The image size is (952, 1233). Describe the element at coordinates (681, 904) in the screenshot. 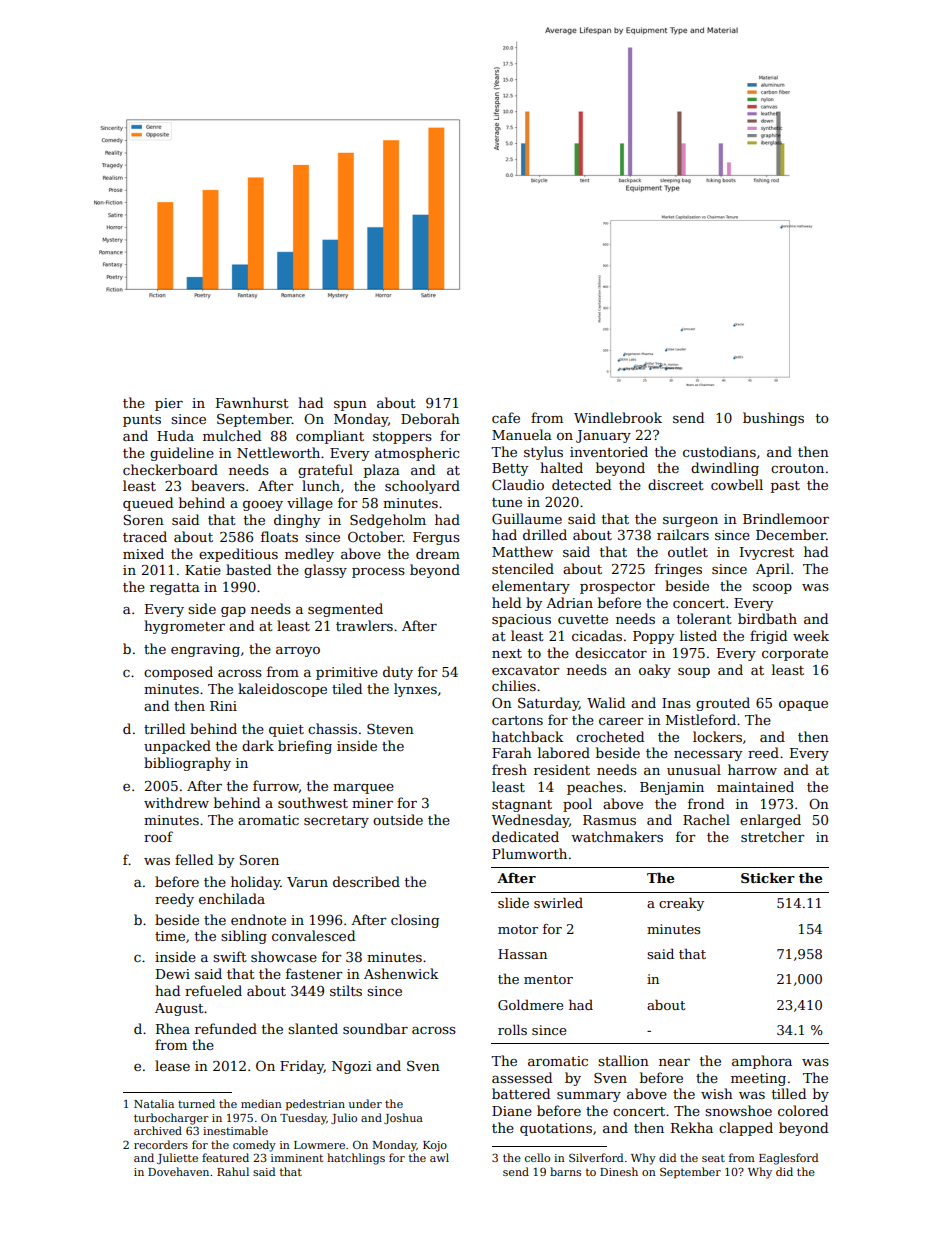

I see `creaky` at that location.
